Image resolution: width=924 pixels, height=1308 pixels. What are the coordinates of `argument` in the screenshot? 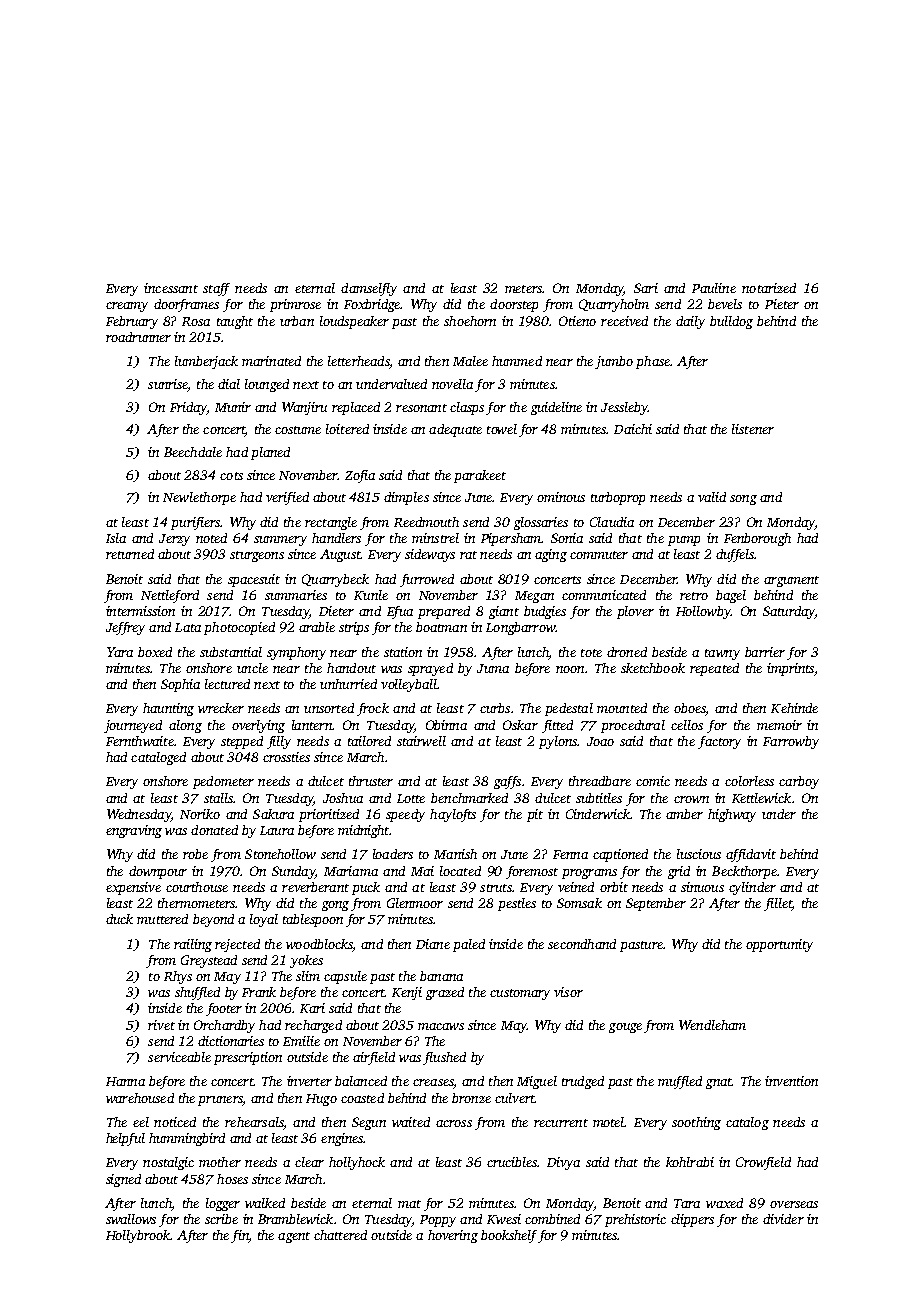 It's located at (791, 581).
